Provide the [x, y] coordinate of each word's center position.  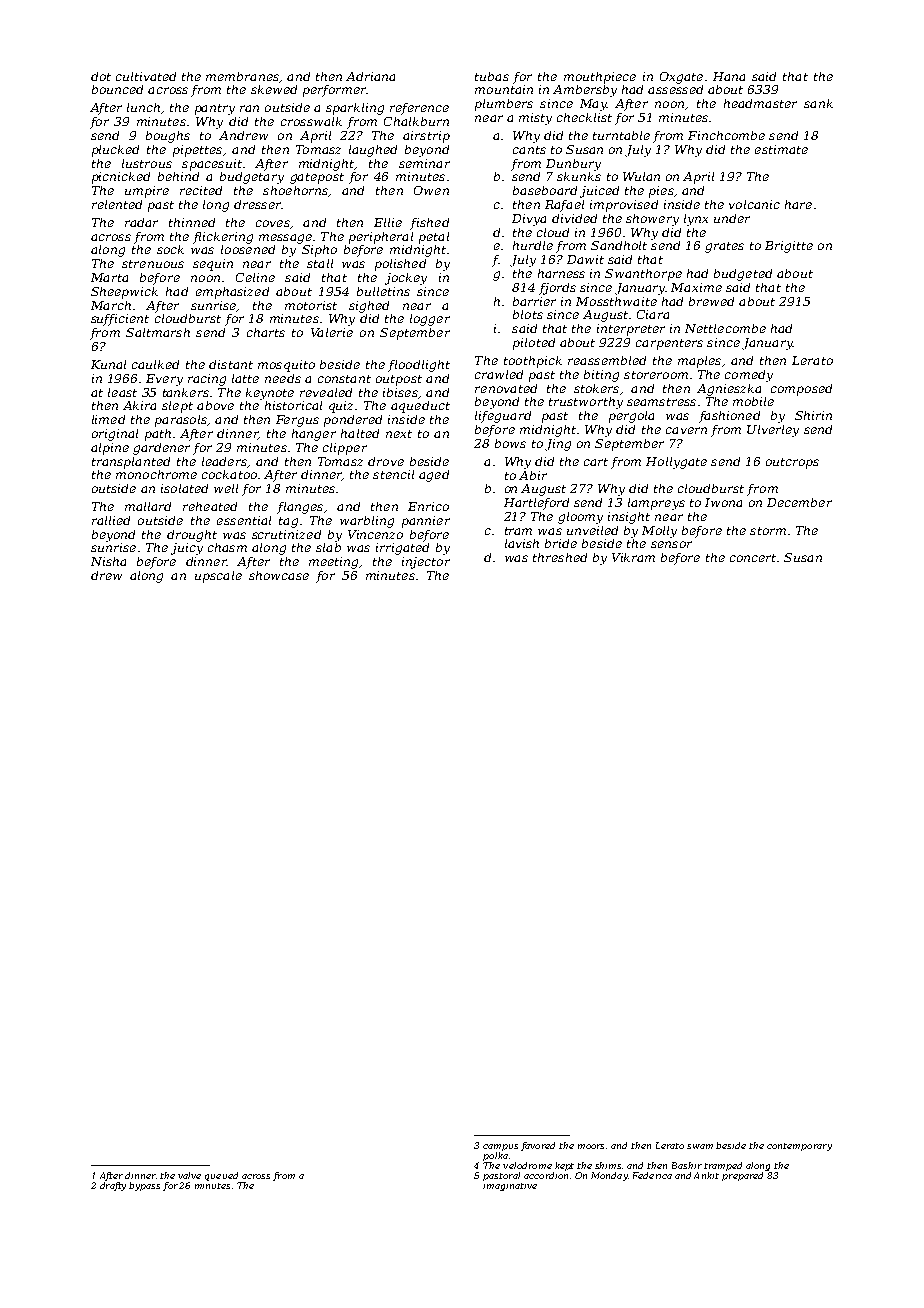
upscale [218, 577]
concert [753, 558]
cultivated [146, 76]
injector [426, 563]
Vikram [633, 557]
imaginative [510, 1187]
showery [652, 220]
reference [419, 109]
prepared [742, 1176]
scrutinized [286, 534]
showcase [279, 575]
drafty [113, 1186]
